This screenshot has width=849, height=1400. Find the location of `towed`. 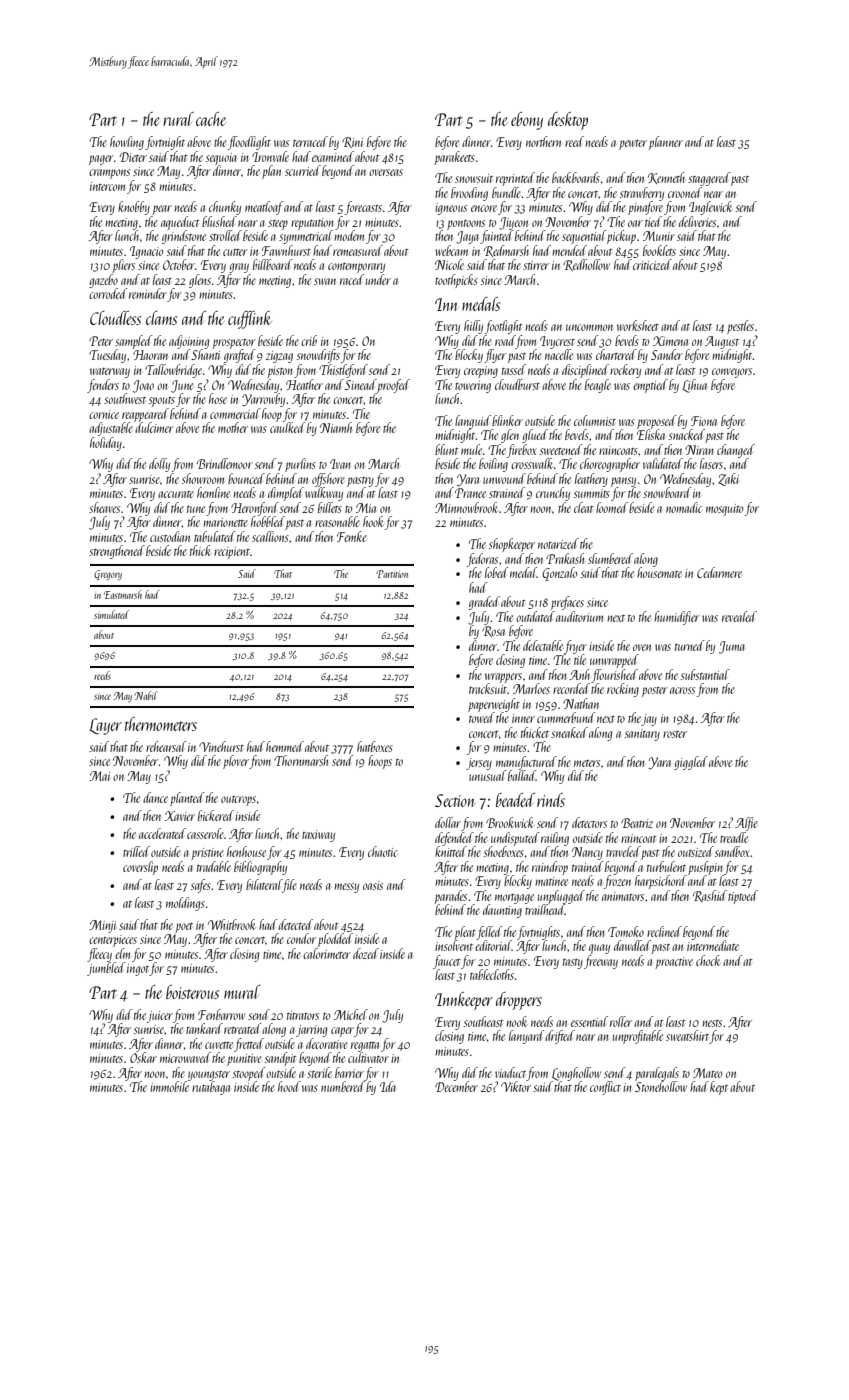

towed is located at coordinates (482, 717).
